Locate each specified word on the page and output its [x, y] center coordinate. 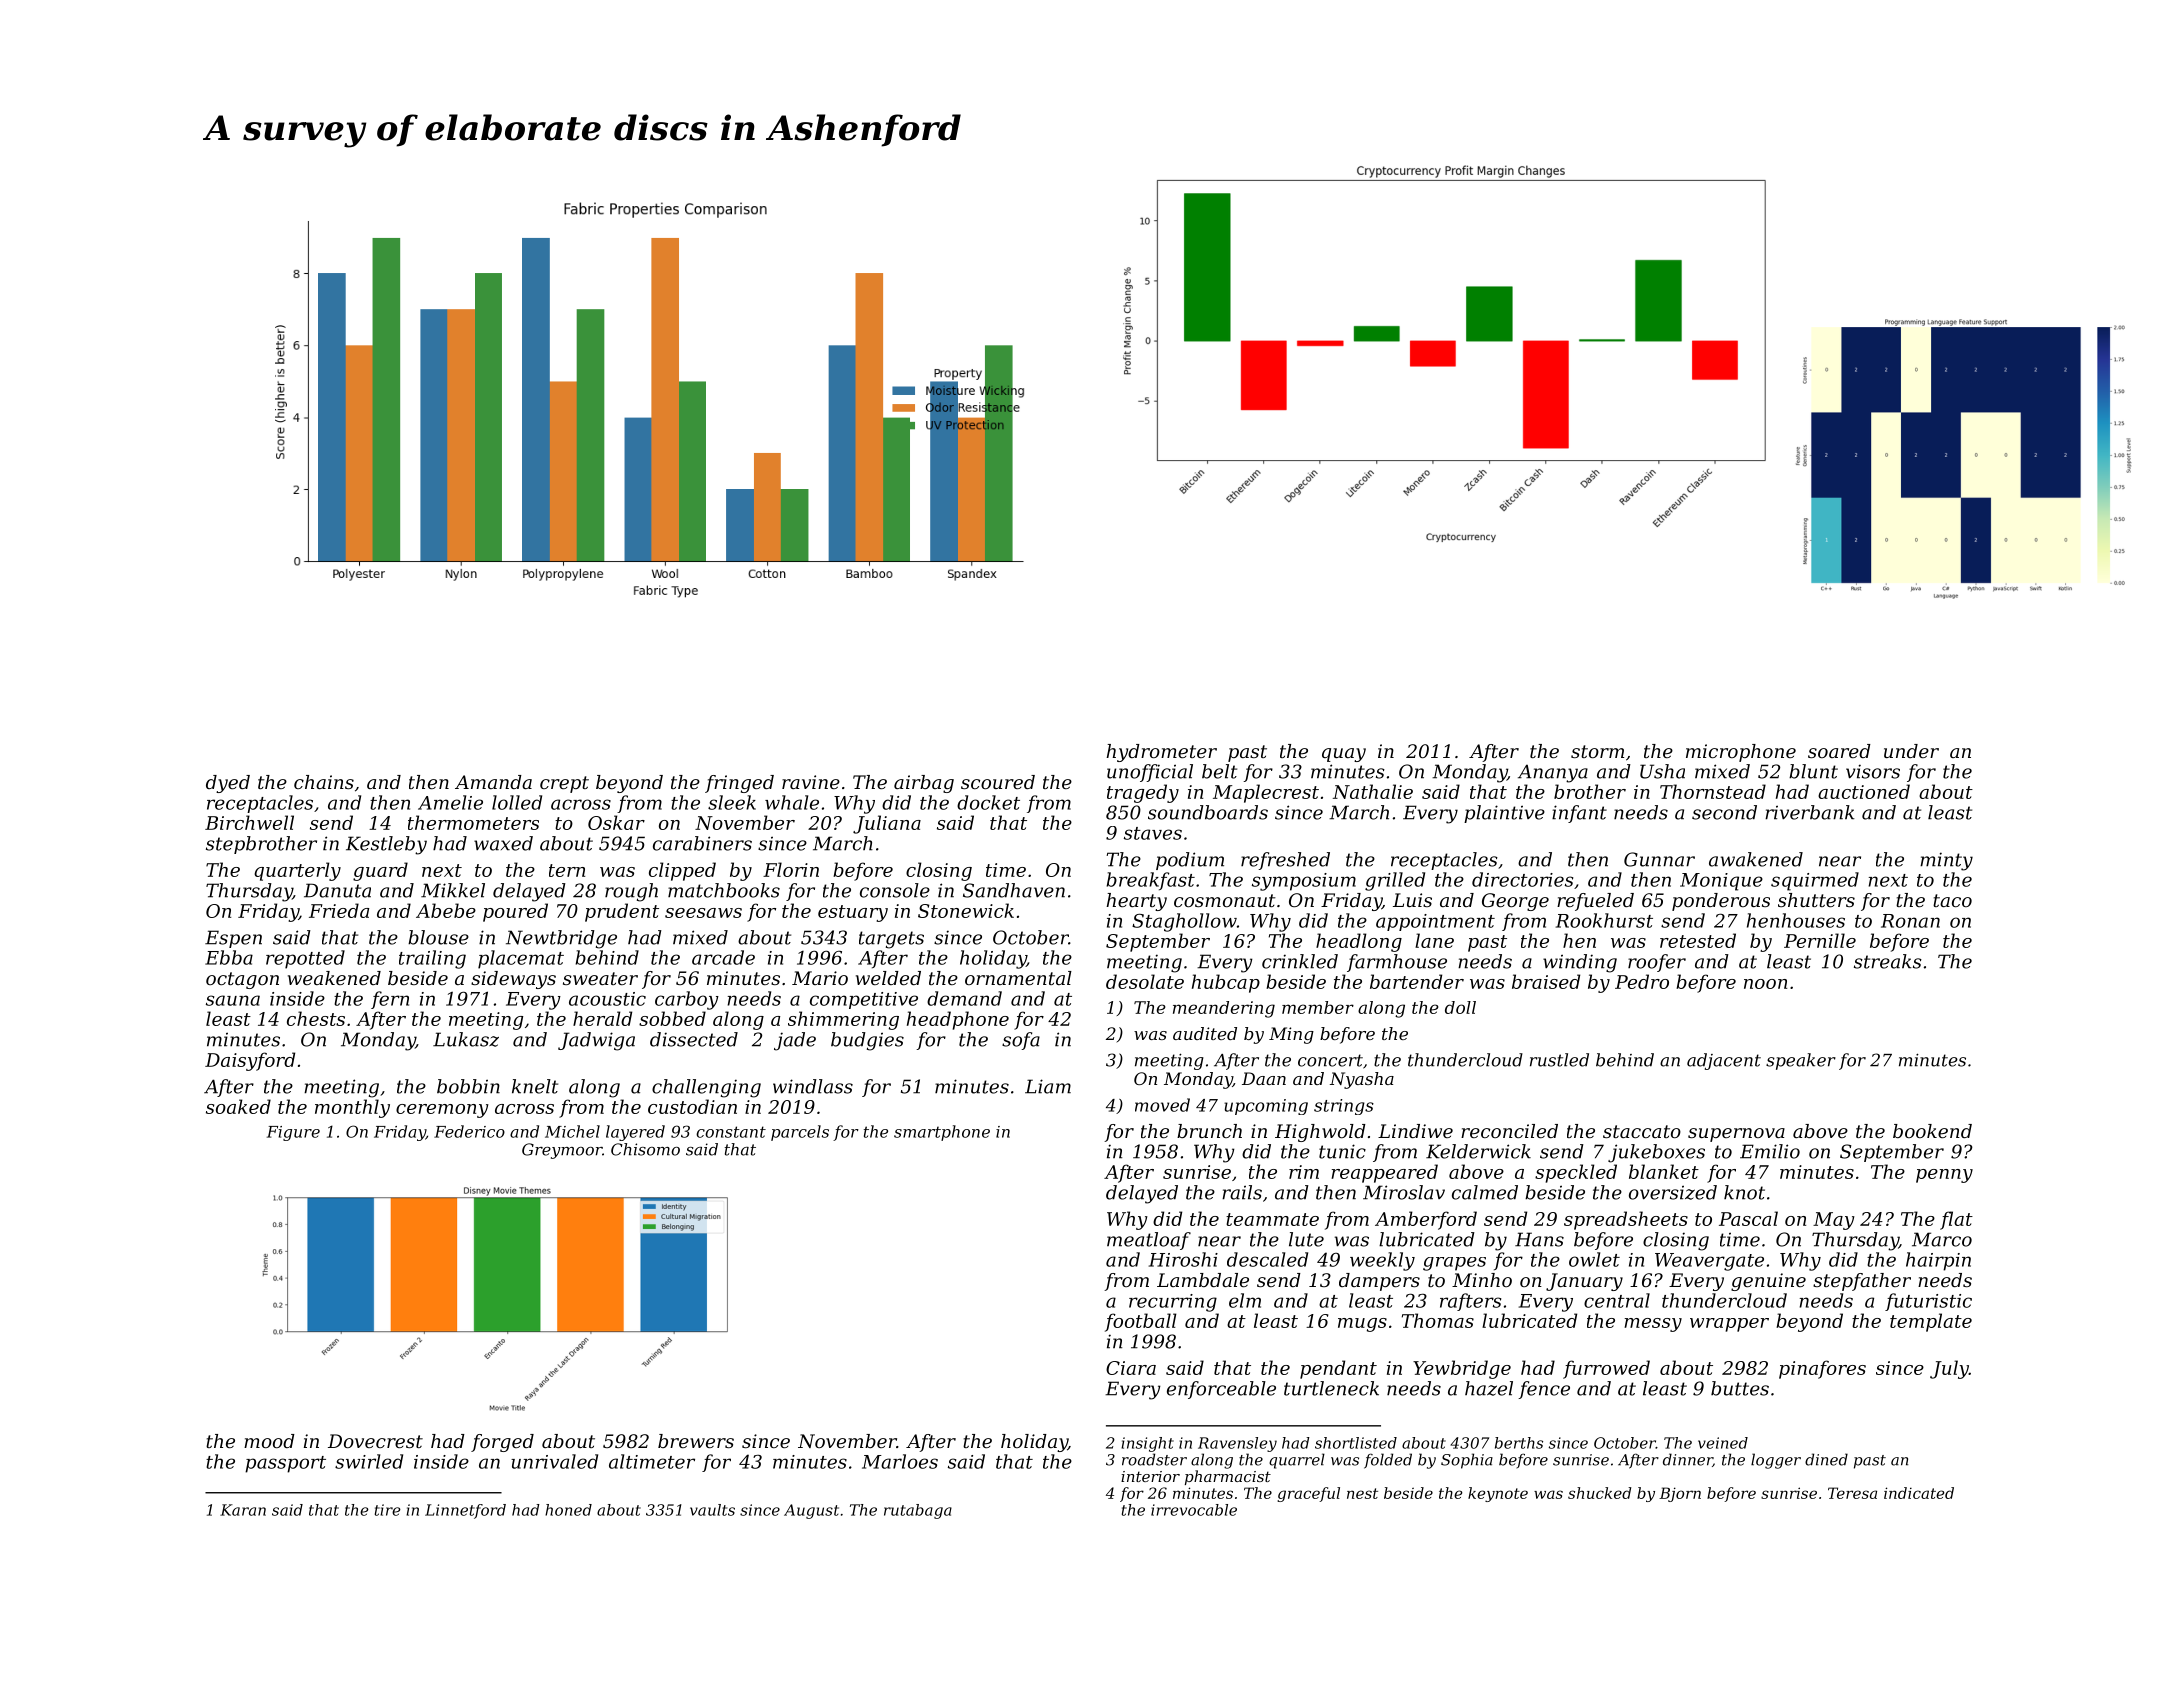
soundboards [1208, 812]
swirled [369, 1461]
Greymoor [562, 1151]
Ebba [229, 957]
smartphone [942, 1133]
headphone [958, 1020]
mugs [1362, 1325]
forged [502, 1443]
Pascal [1748, 1218]
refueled [1595, 902]
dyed [228, 784]
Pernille [1820, 940]
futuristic [1928, 1302]
